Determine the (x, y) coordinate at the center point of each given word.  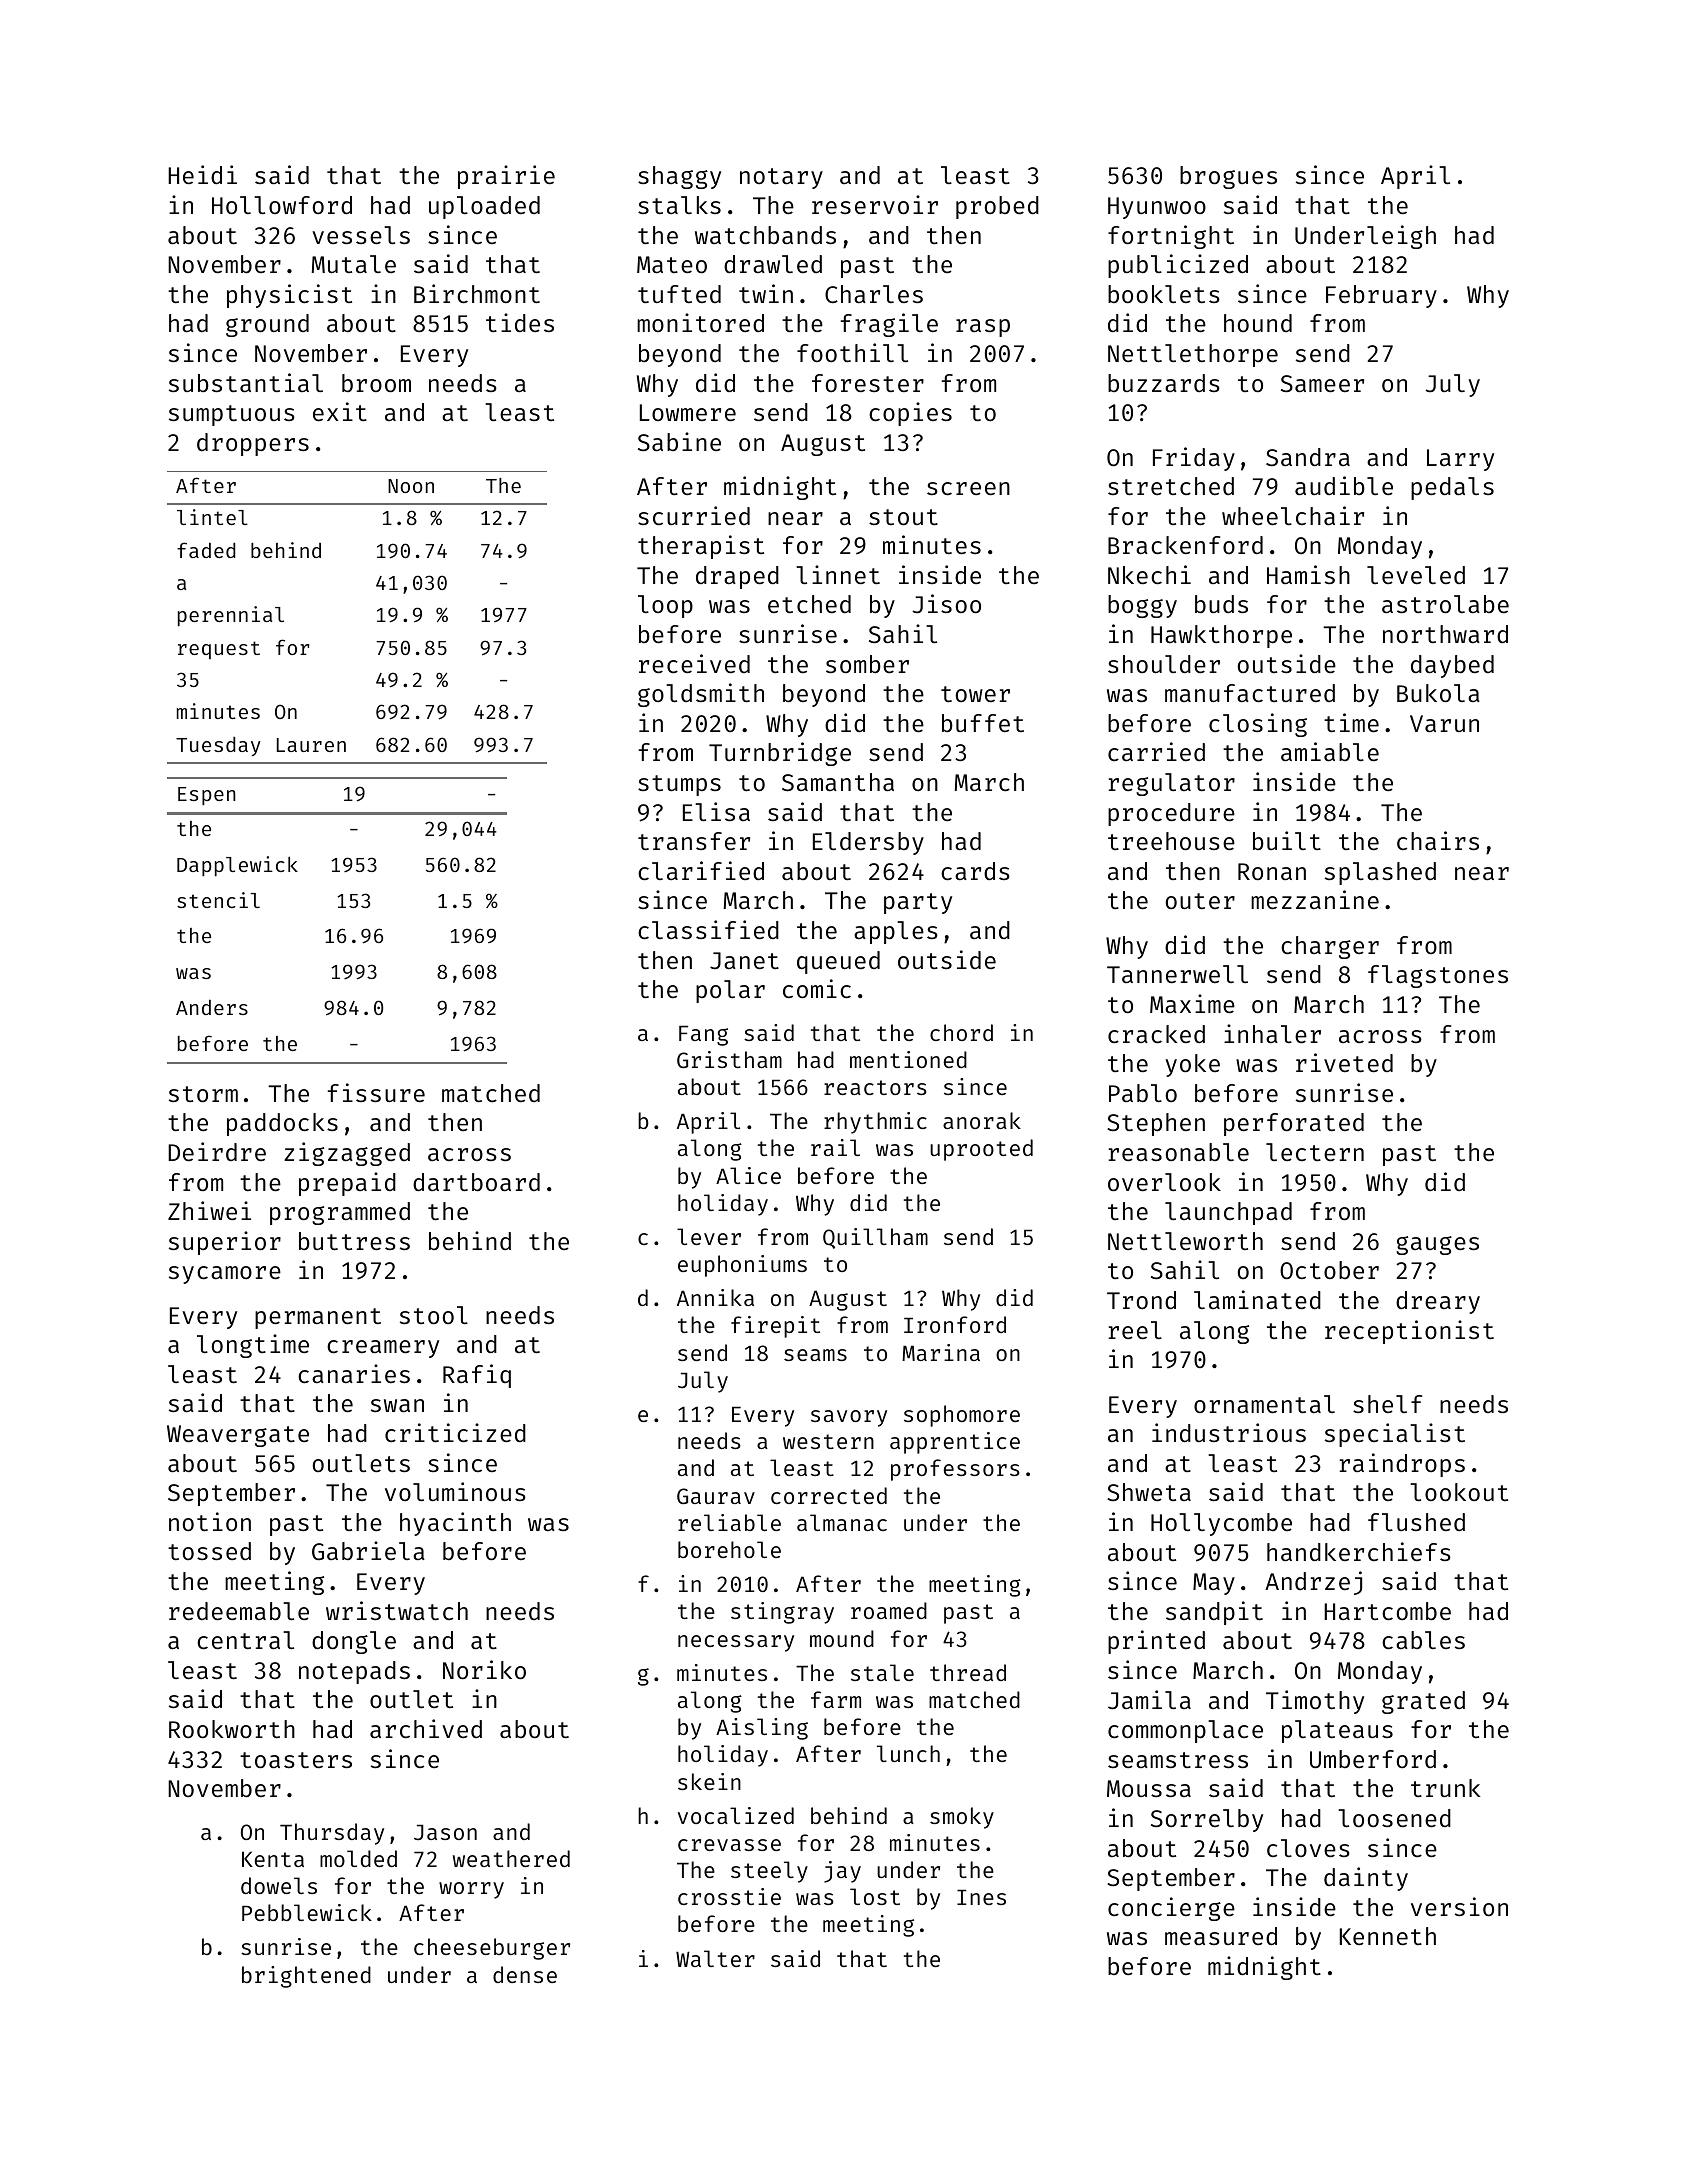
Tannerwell (1177, 974)
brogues (1228, 177)
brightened (306, 1977)
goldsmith (701, 695)
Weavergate (238, 1436)
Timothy (1315, 1702)
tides (520, 322)
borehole (729, 1549)
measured (1221, 1936)
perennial (231, 616)
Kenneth (1388, 1936)
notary (781, 178)
